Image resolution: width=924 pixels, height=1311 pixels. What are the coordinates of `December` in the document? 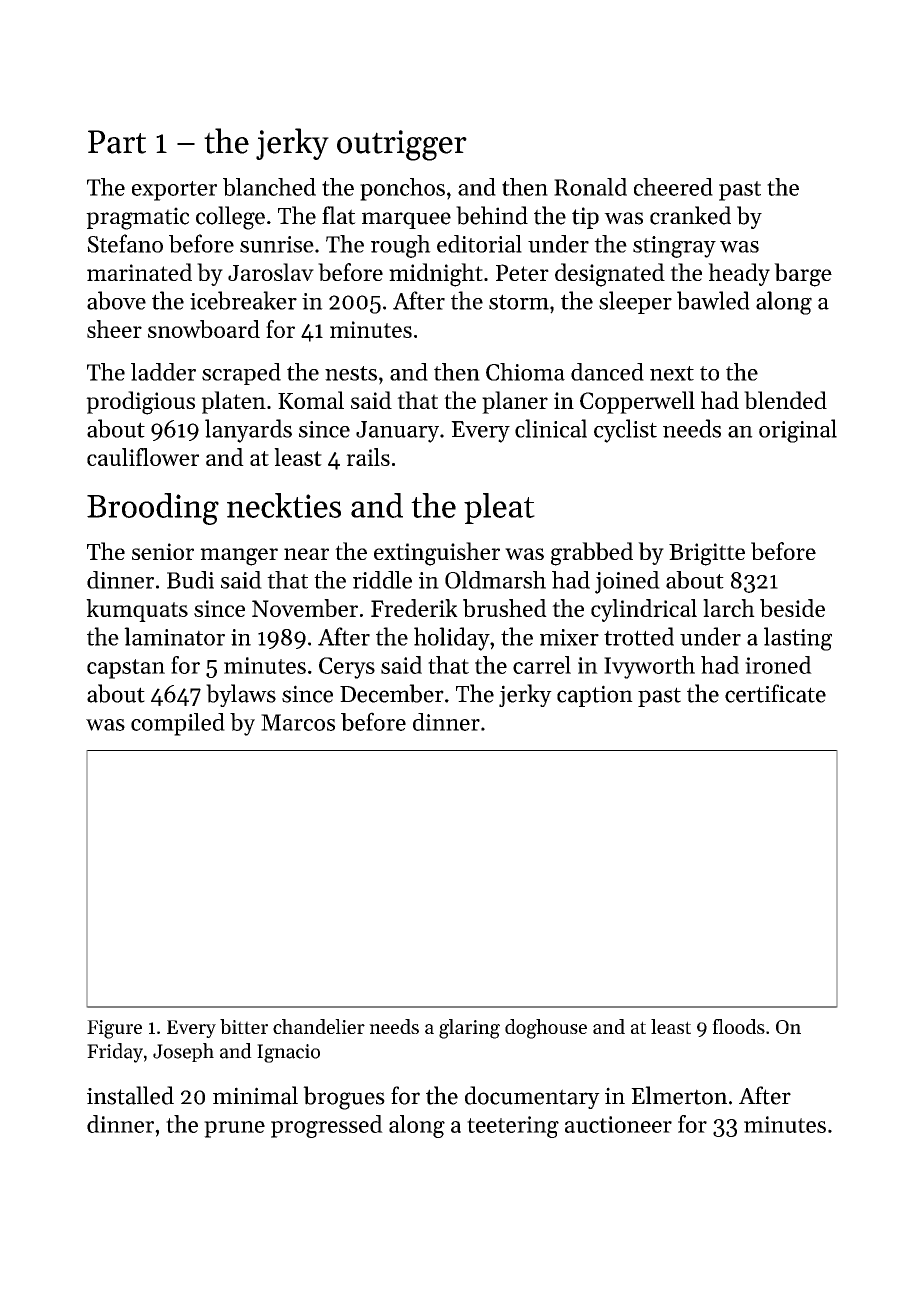 It's located at (392, 693).
